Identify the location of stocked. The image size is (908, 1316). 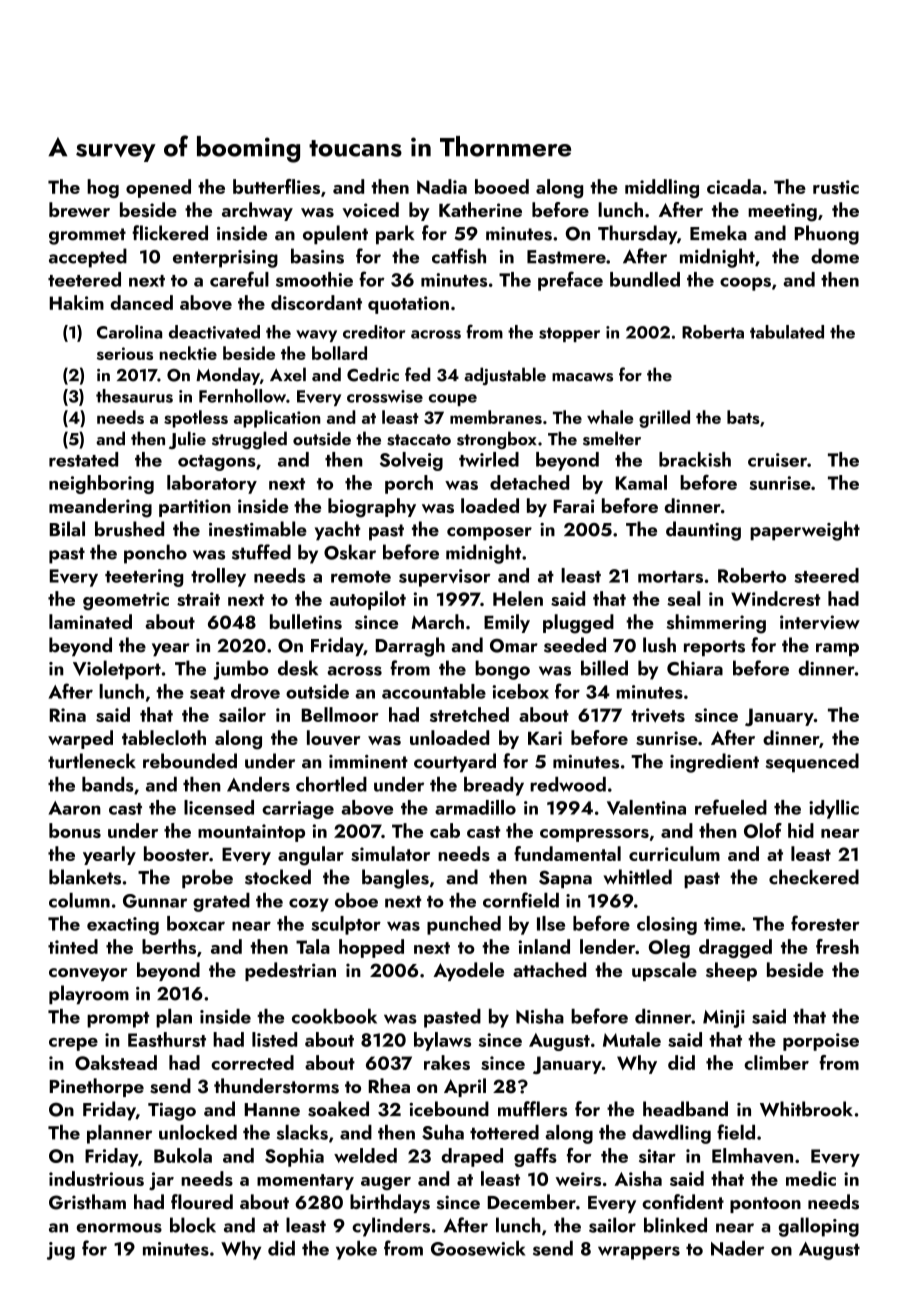
(278, 877).
